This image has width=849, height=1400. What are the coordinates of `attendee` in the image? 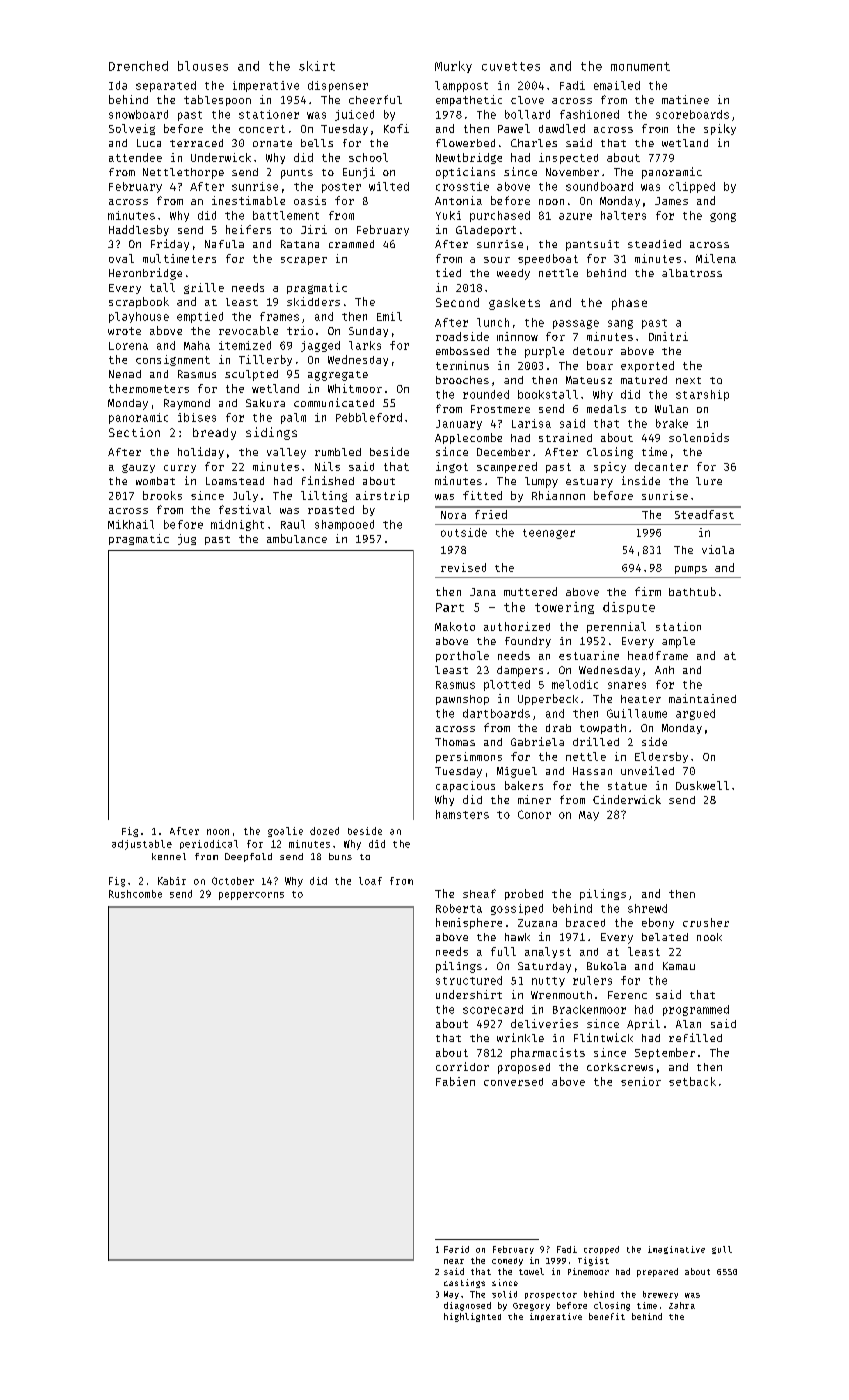 It's located at (135, 157).
